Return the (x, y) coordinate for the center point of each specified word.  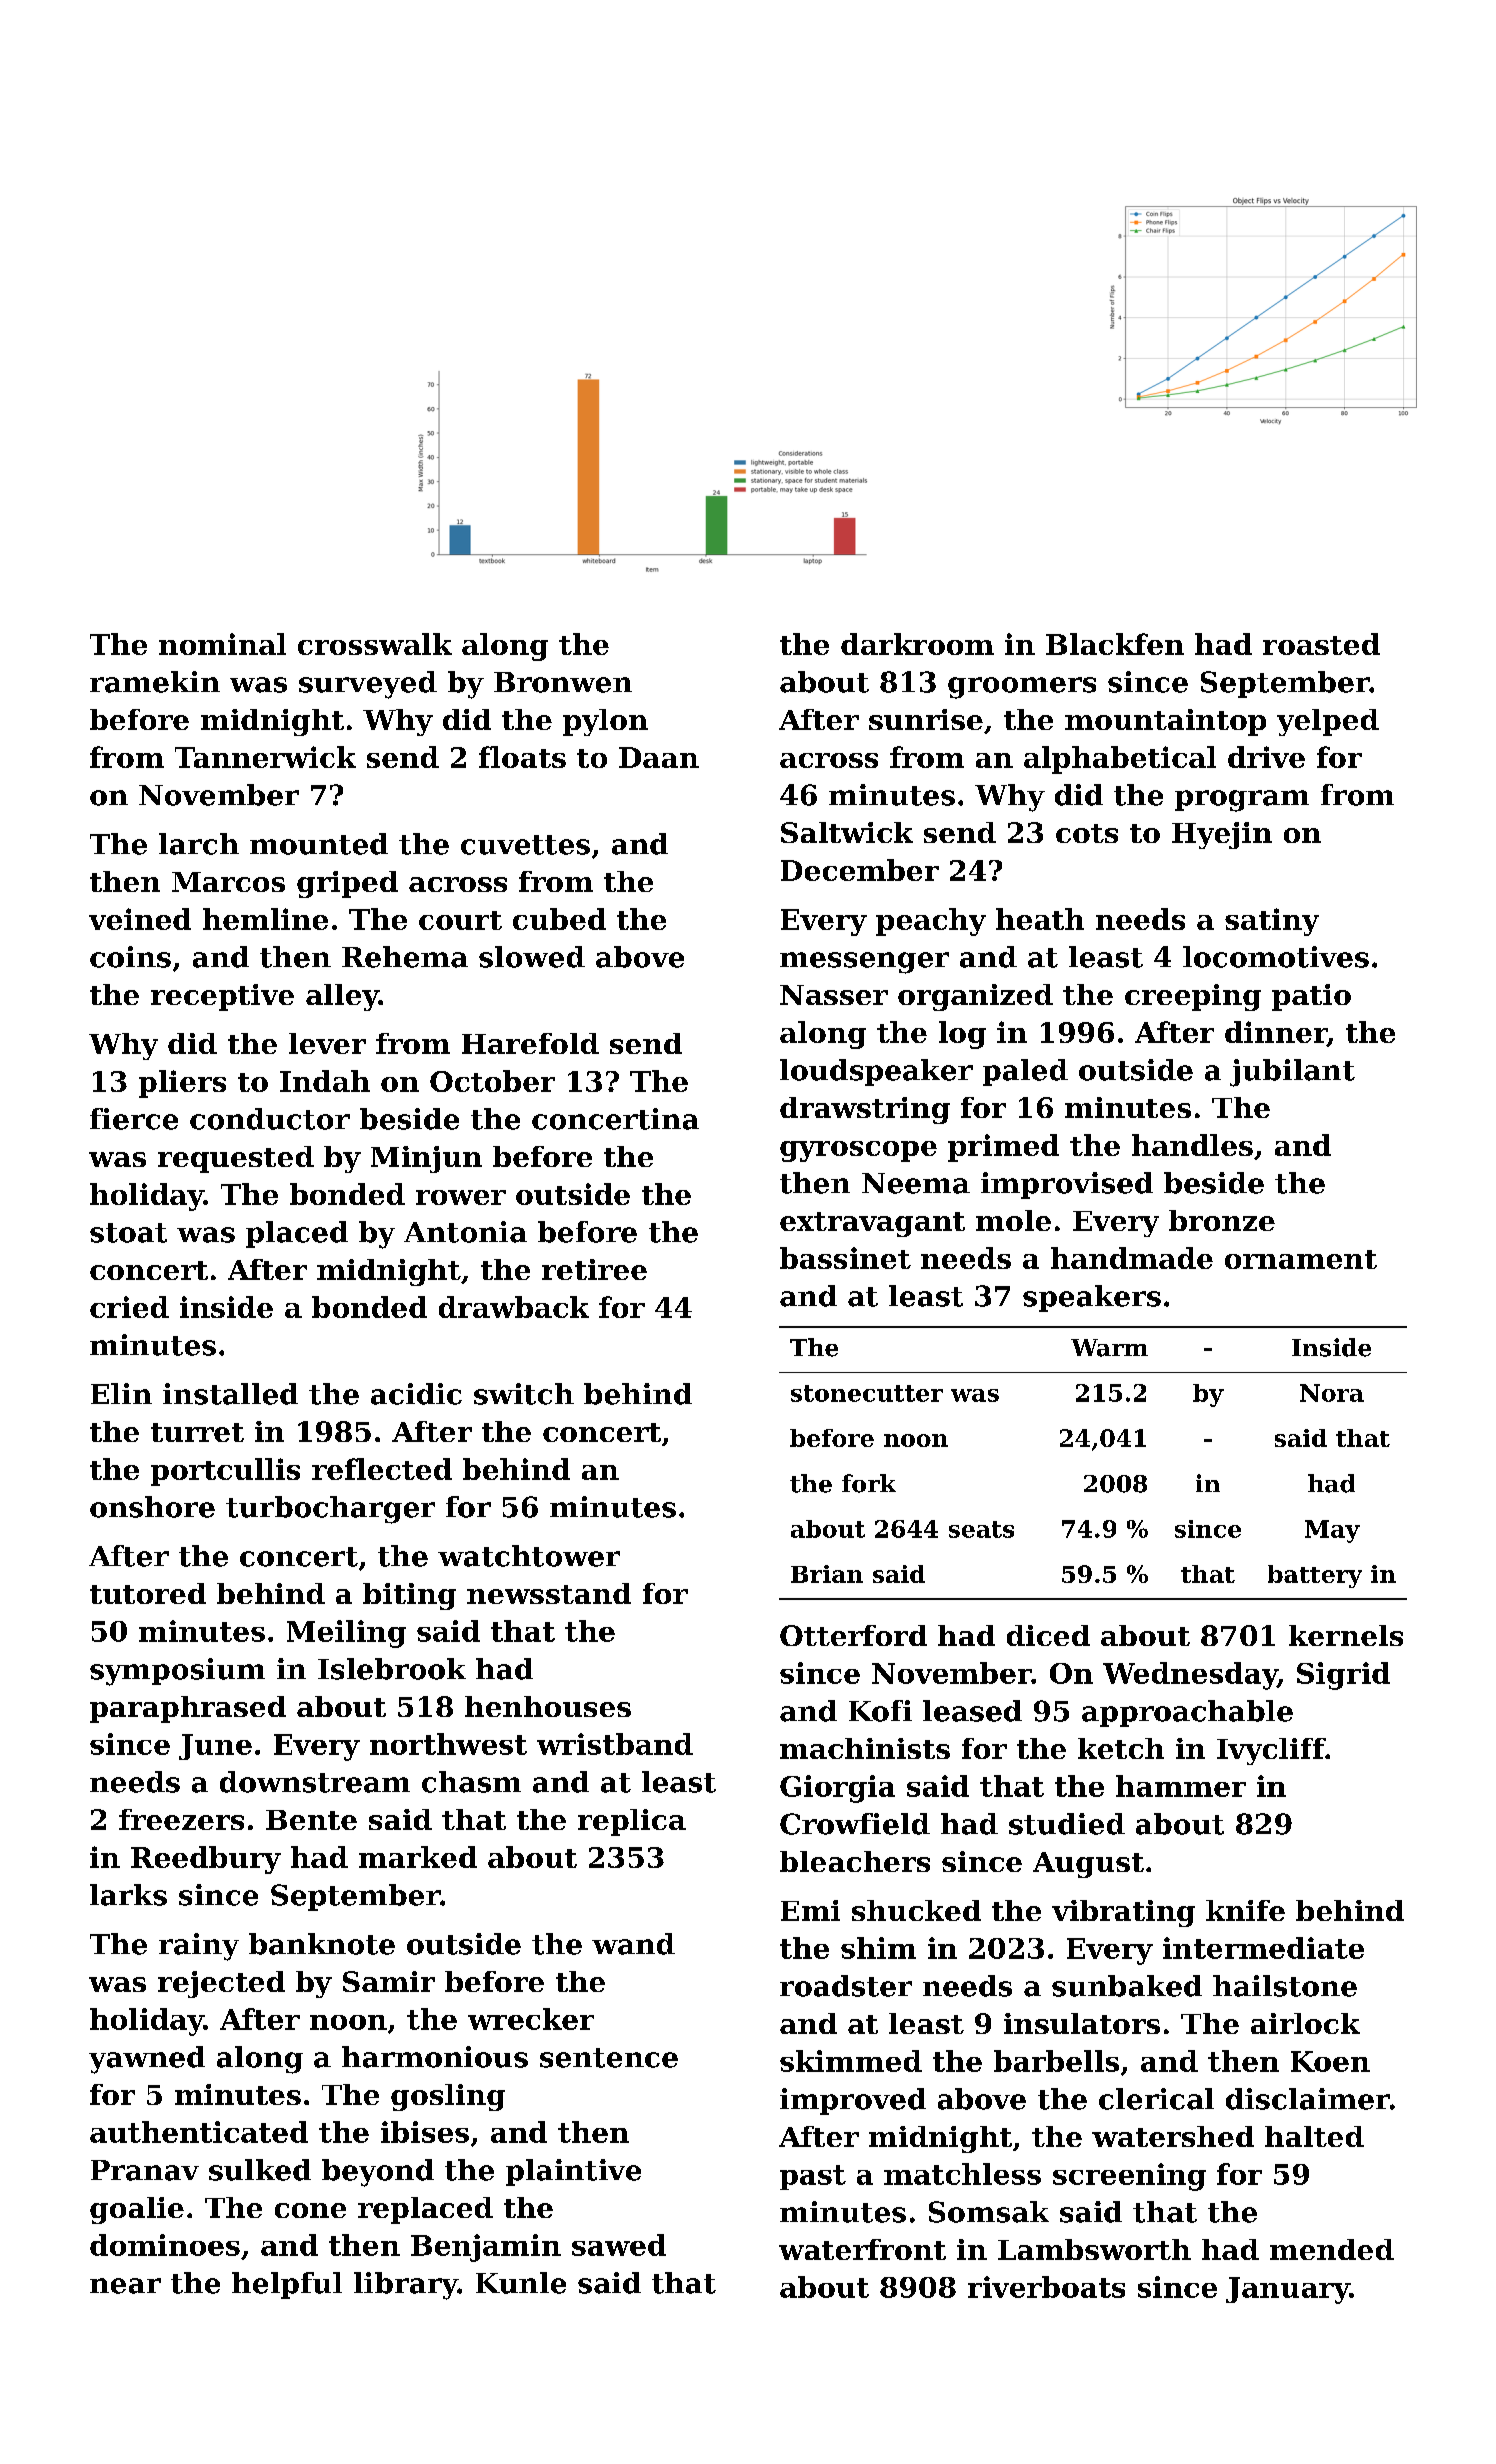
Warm (1109, 1348)
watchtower (529, 1556)
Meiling (346, 1634)
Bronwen (563, 682)
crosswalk (375, 644)
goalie (137, 2210)
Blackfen (1115, 644)
